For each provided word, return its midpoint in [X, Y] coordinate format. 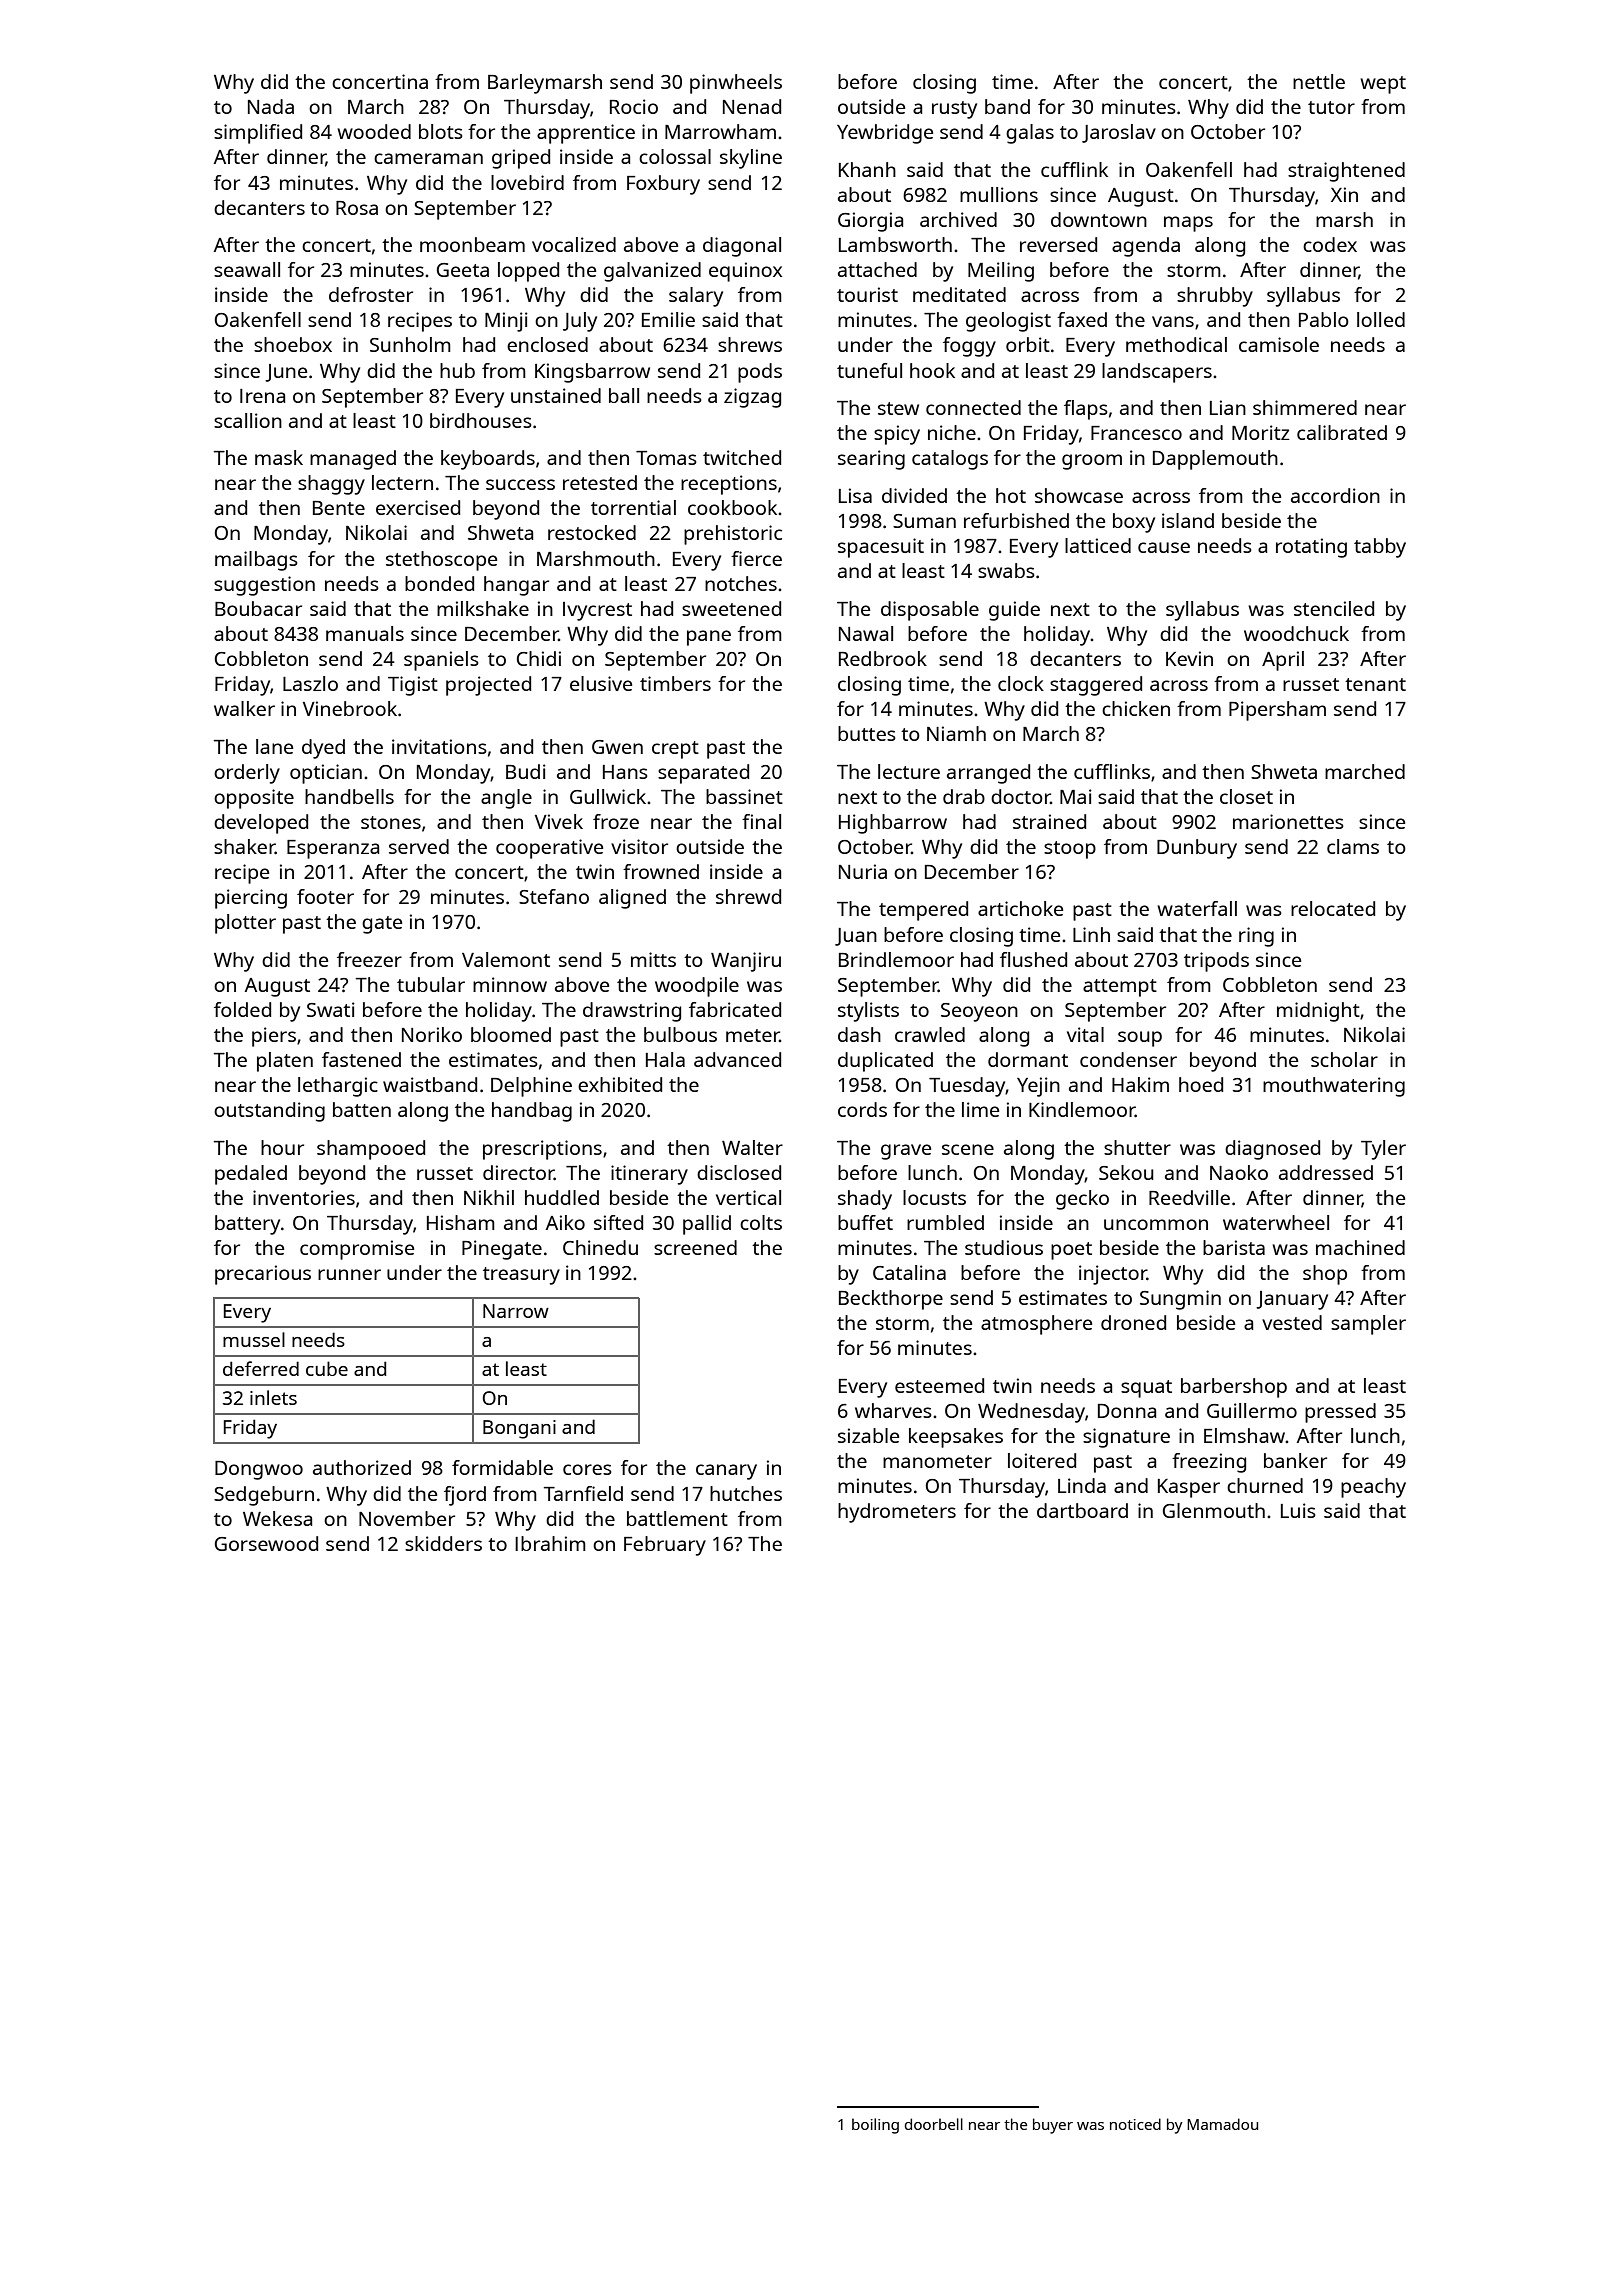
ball [624, 395]
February [665, 1546]
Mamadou [1222, 2124]
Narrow [516, 1311]
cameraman [428, 158]
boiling [875, 2126]
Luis [1298, 1510]
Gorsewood [266, 1543]
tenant [1375, 684]
